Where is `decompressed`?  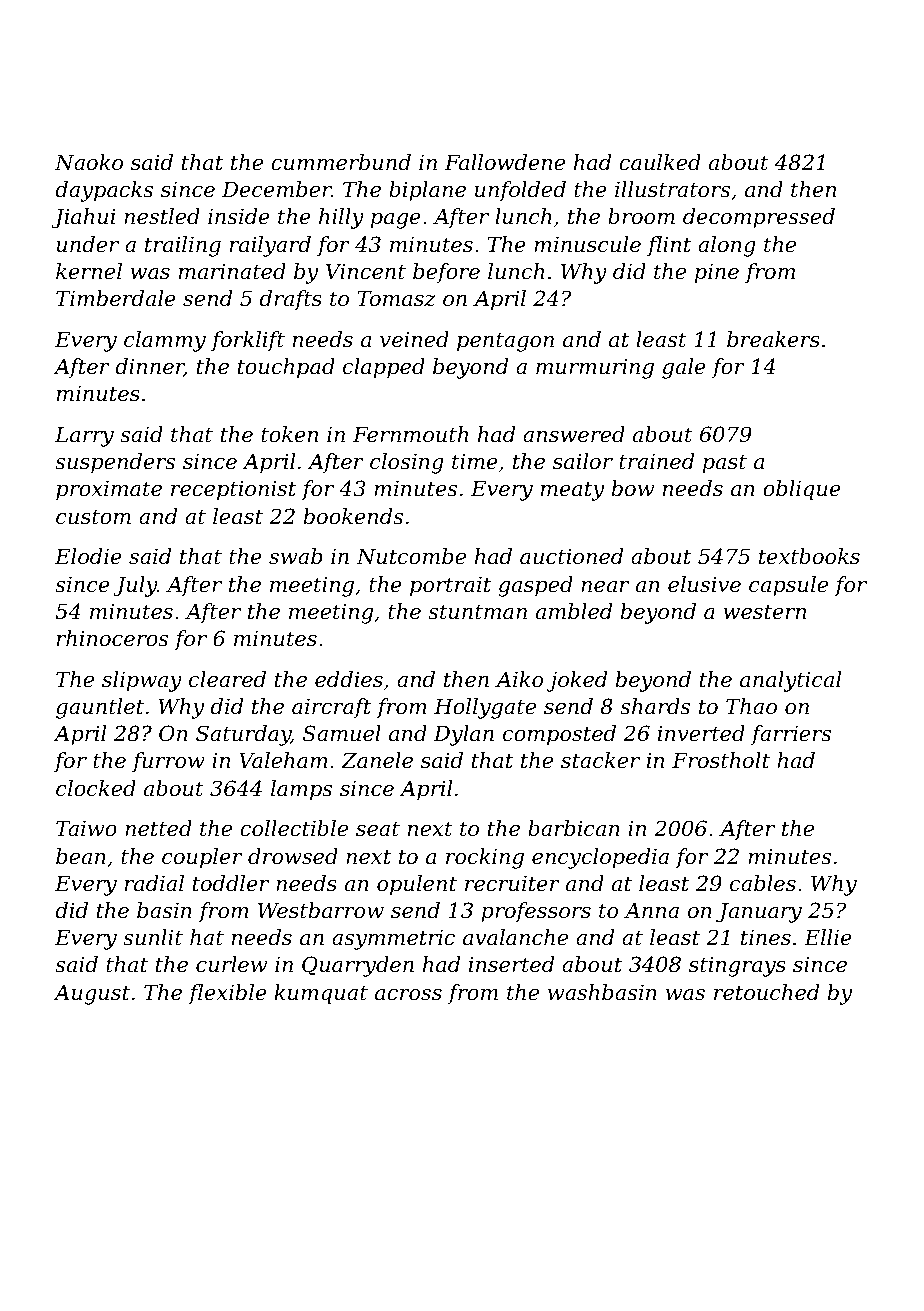 decompressed is located at coordinates (759, 218).
